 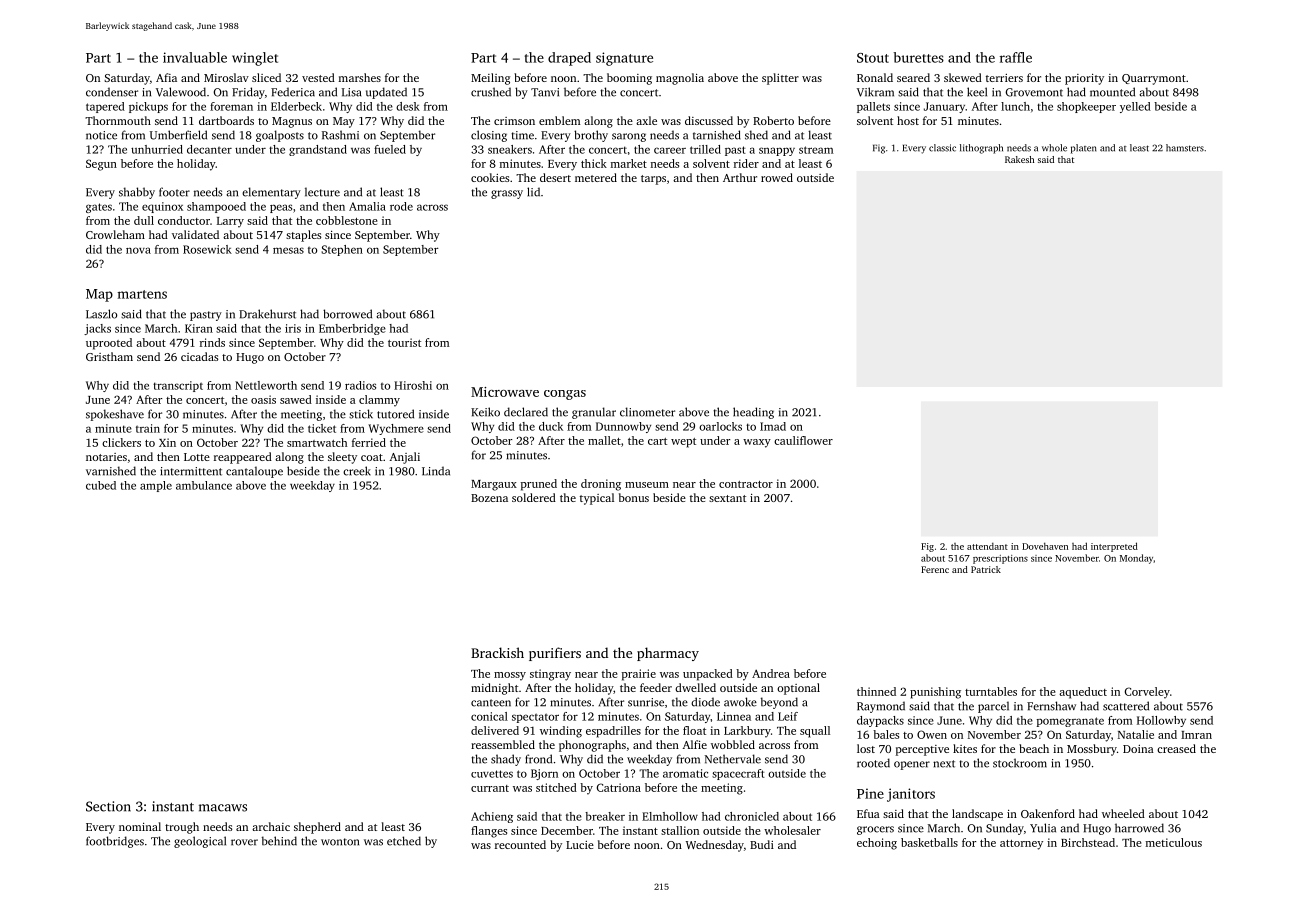 I want to click on attorney, so click(x=1021, y=845).
